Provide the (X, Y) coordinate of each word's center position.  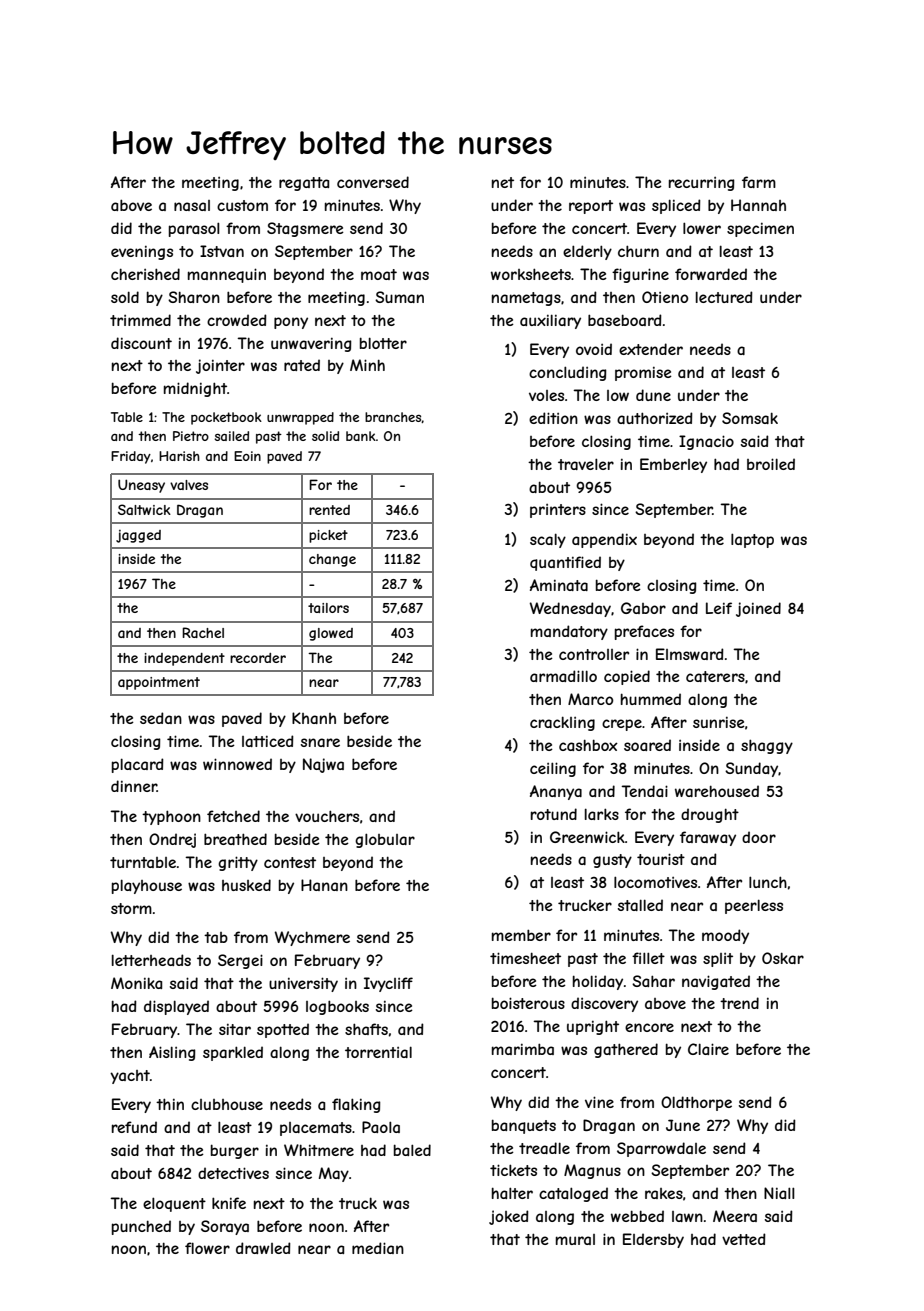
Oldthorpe (696, 1103)
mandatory (569, 632)
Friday (131, 457)
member (521, 935)
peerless (754, 906)
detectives (233, 1173)
